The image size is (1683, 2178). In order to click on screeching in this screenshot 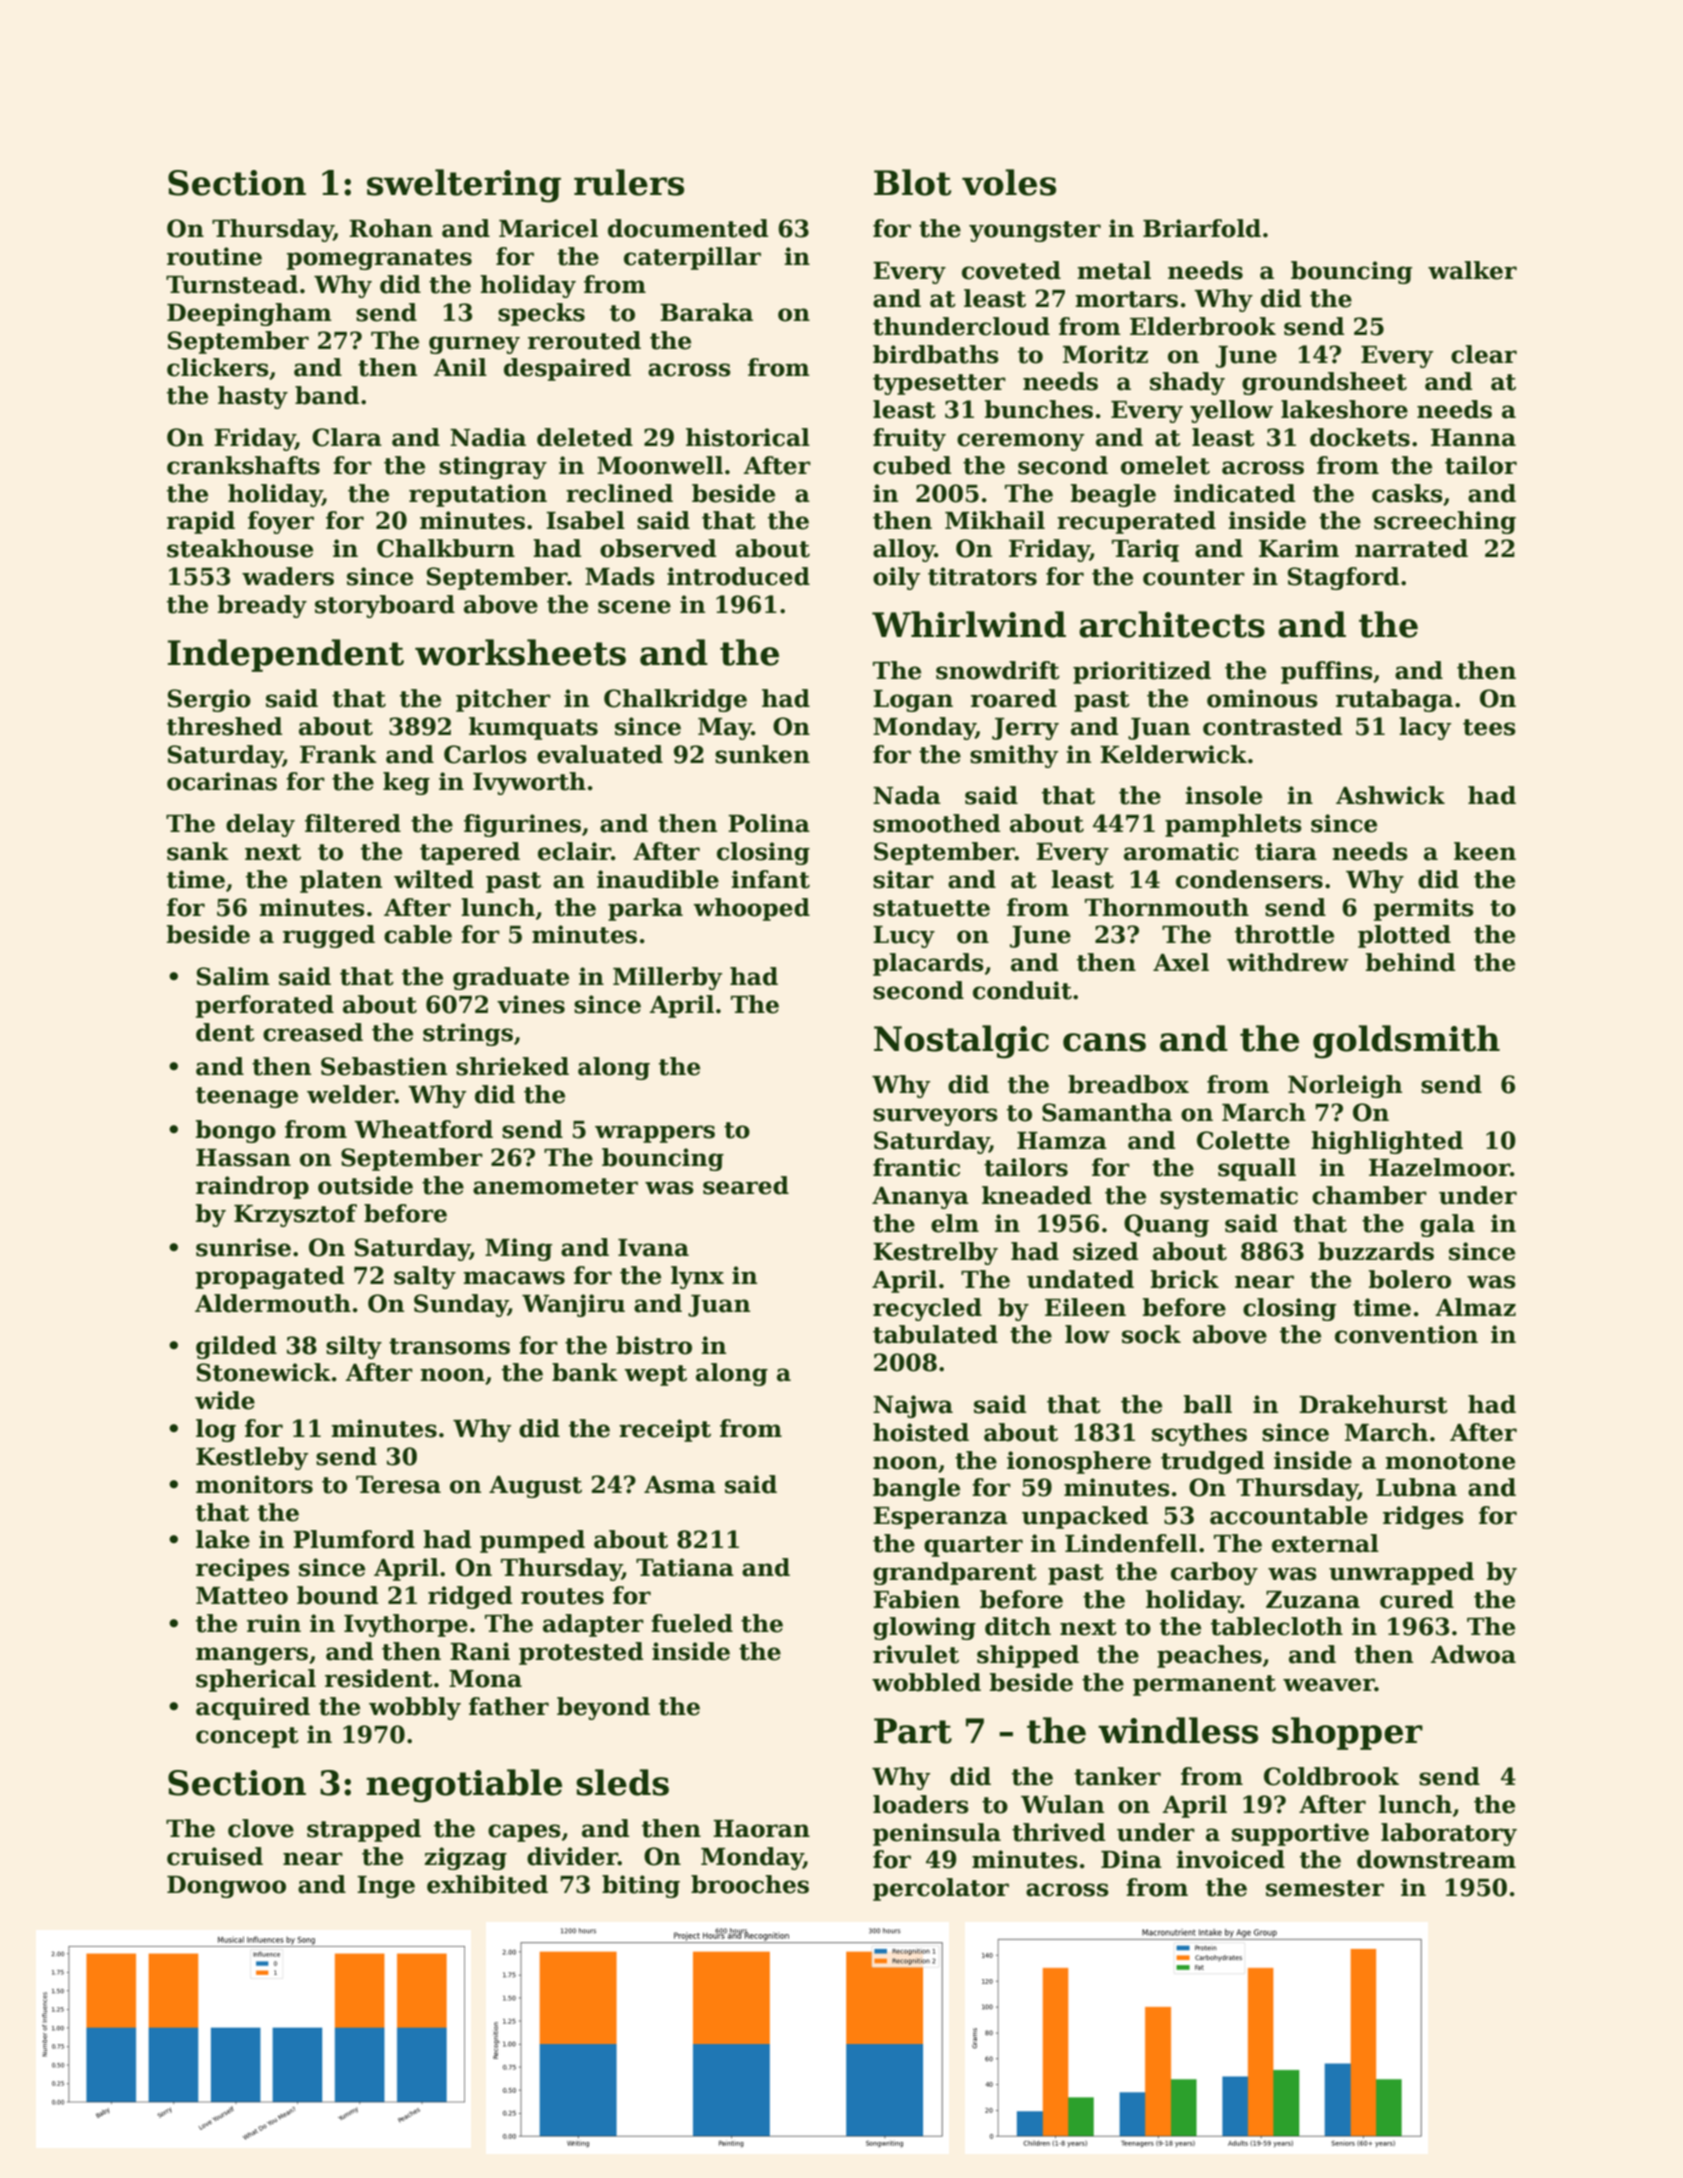, I will do `click(1445, 522)`.
